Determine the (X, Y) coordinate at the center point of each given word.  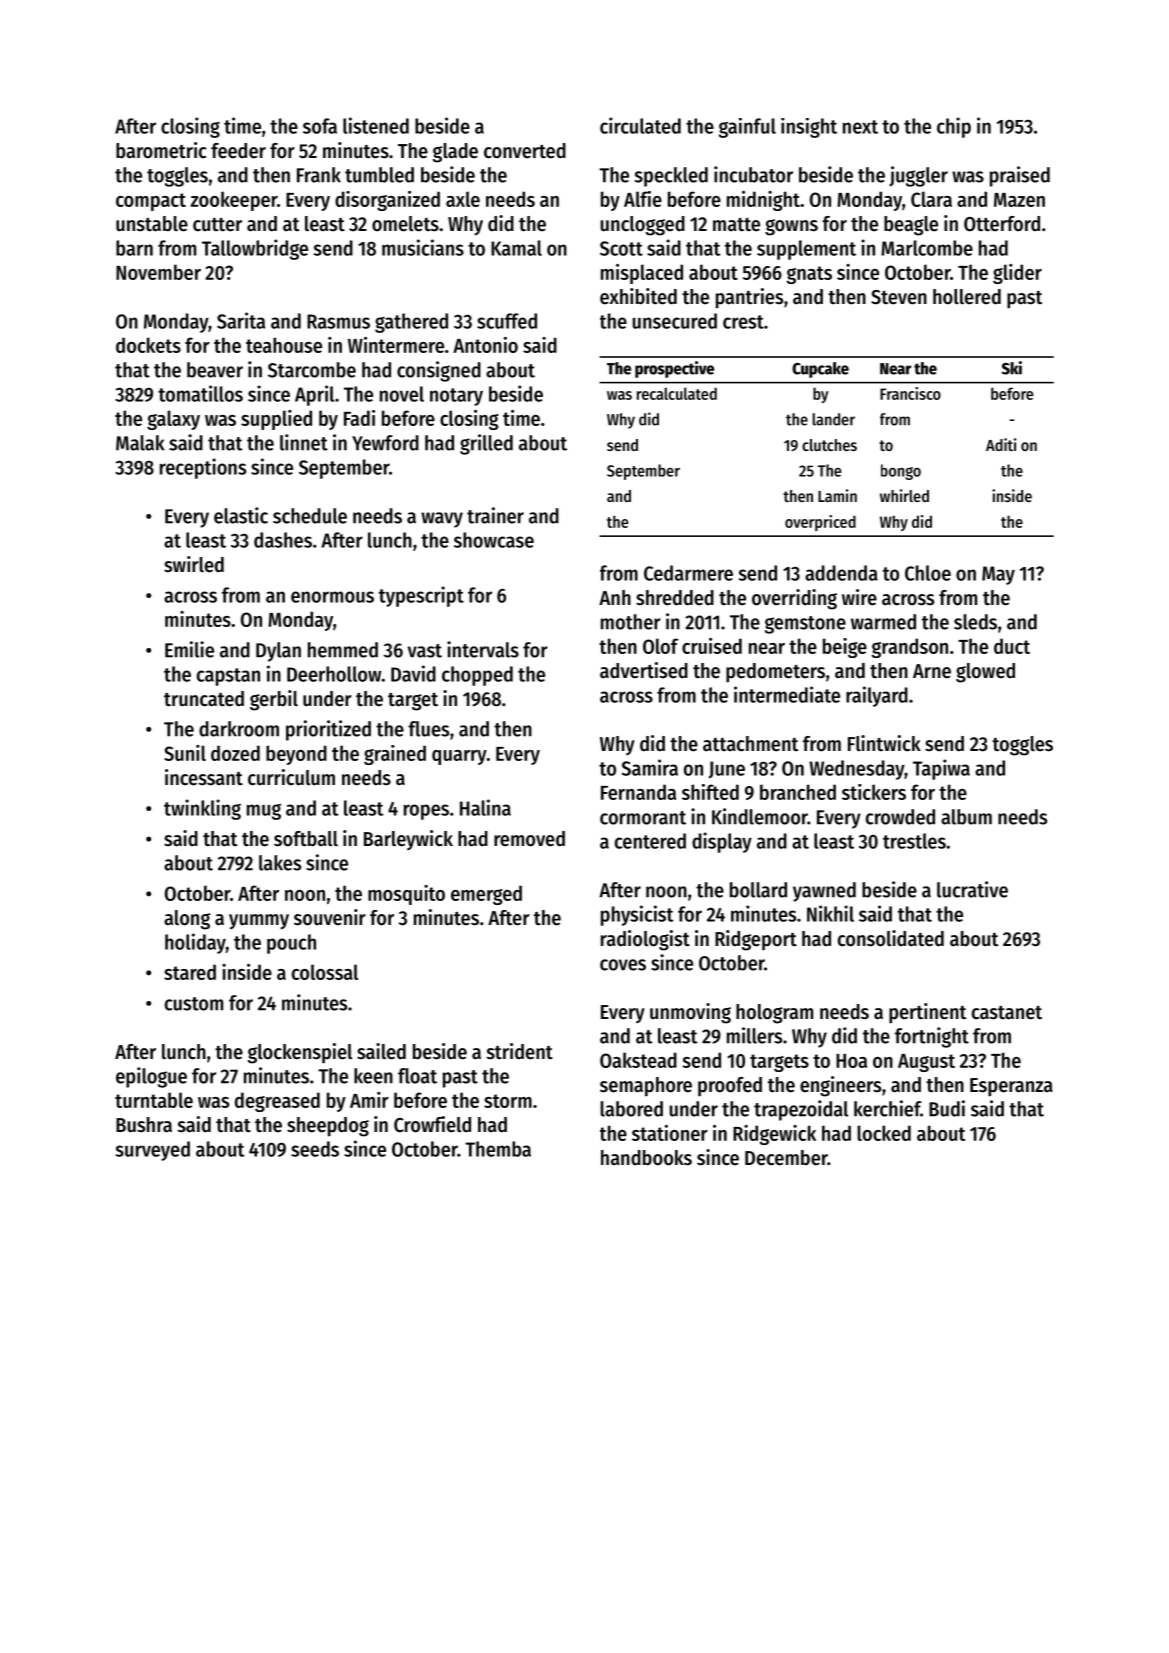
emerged (486, 895)
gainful (747, 128)
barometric (161, 150)
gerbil (274, 700)
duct (1012, 646)
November (158, 272)
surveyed (153, 1151)
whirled (904, 495)
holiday (195, 943)
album (966, 817)
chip (954, 127)
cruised (712, 646)
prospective (674, 369)
